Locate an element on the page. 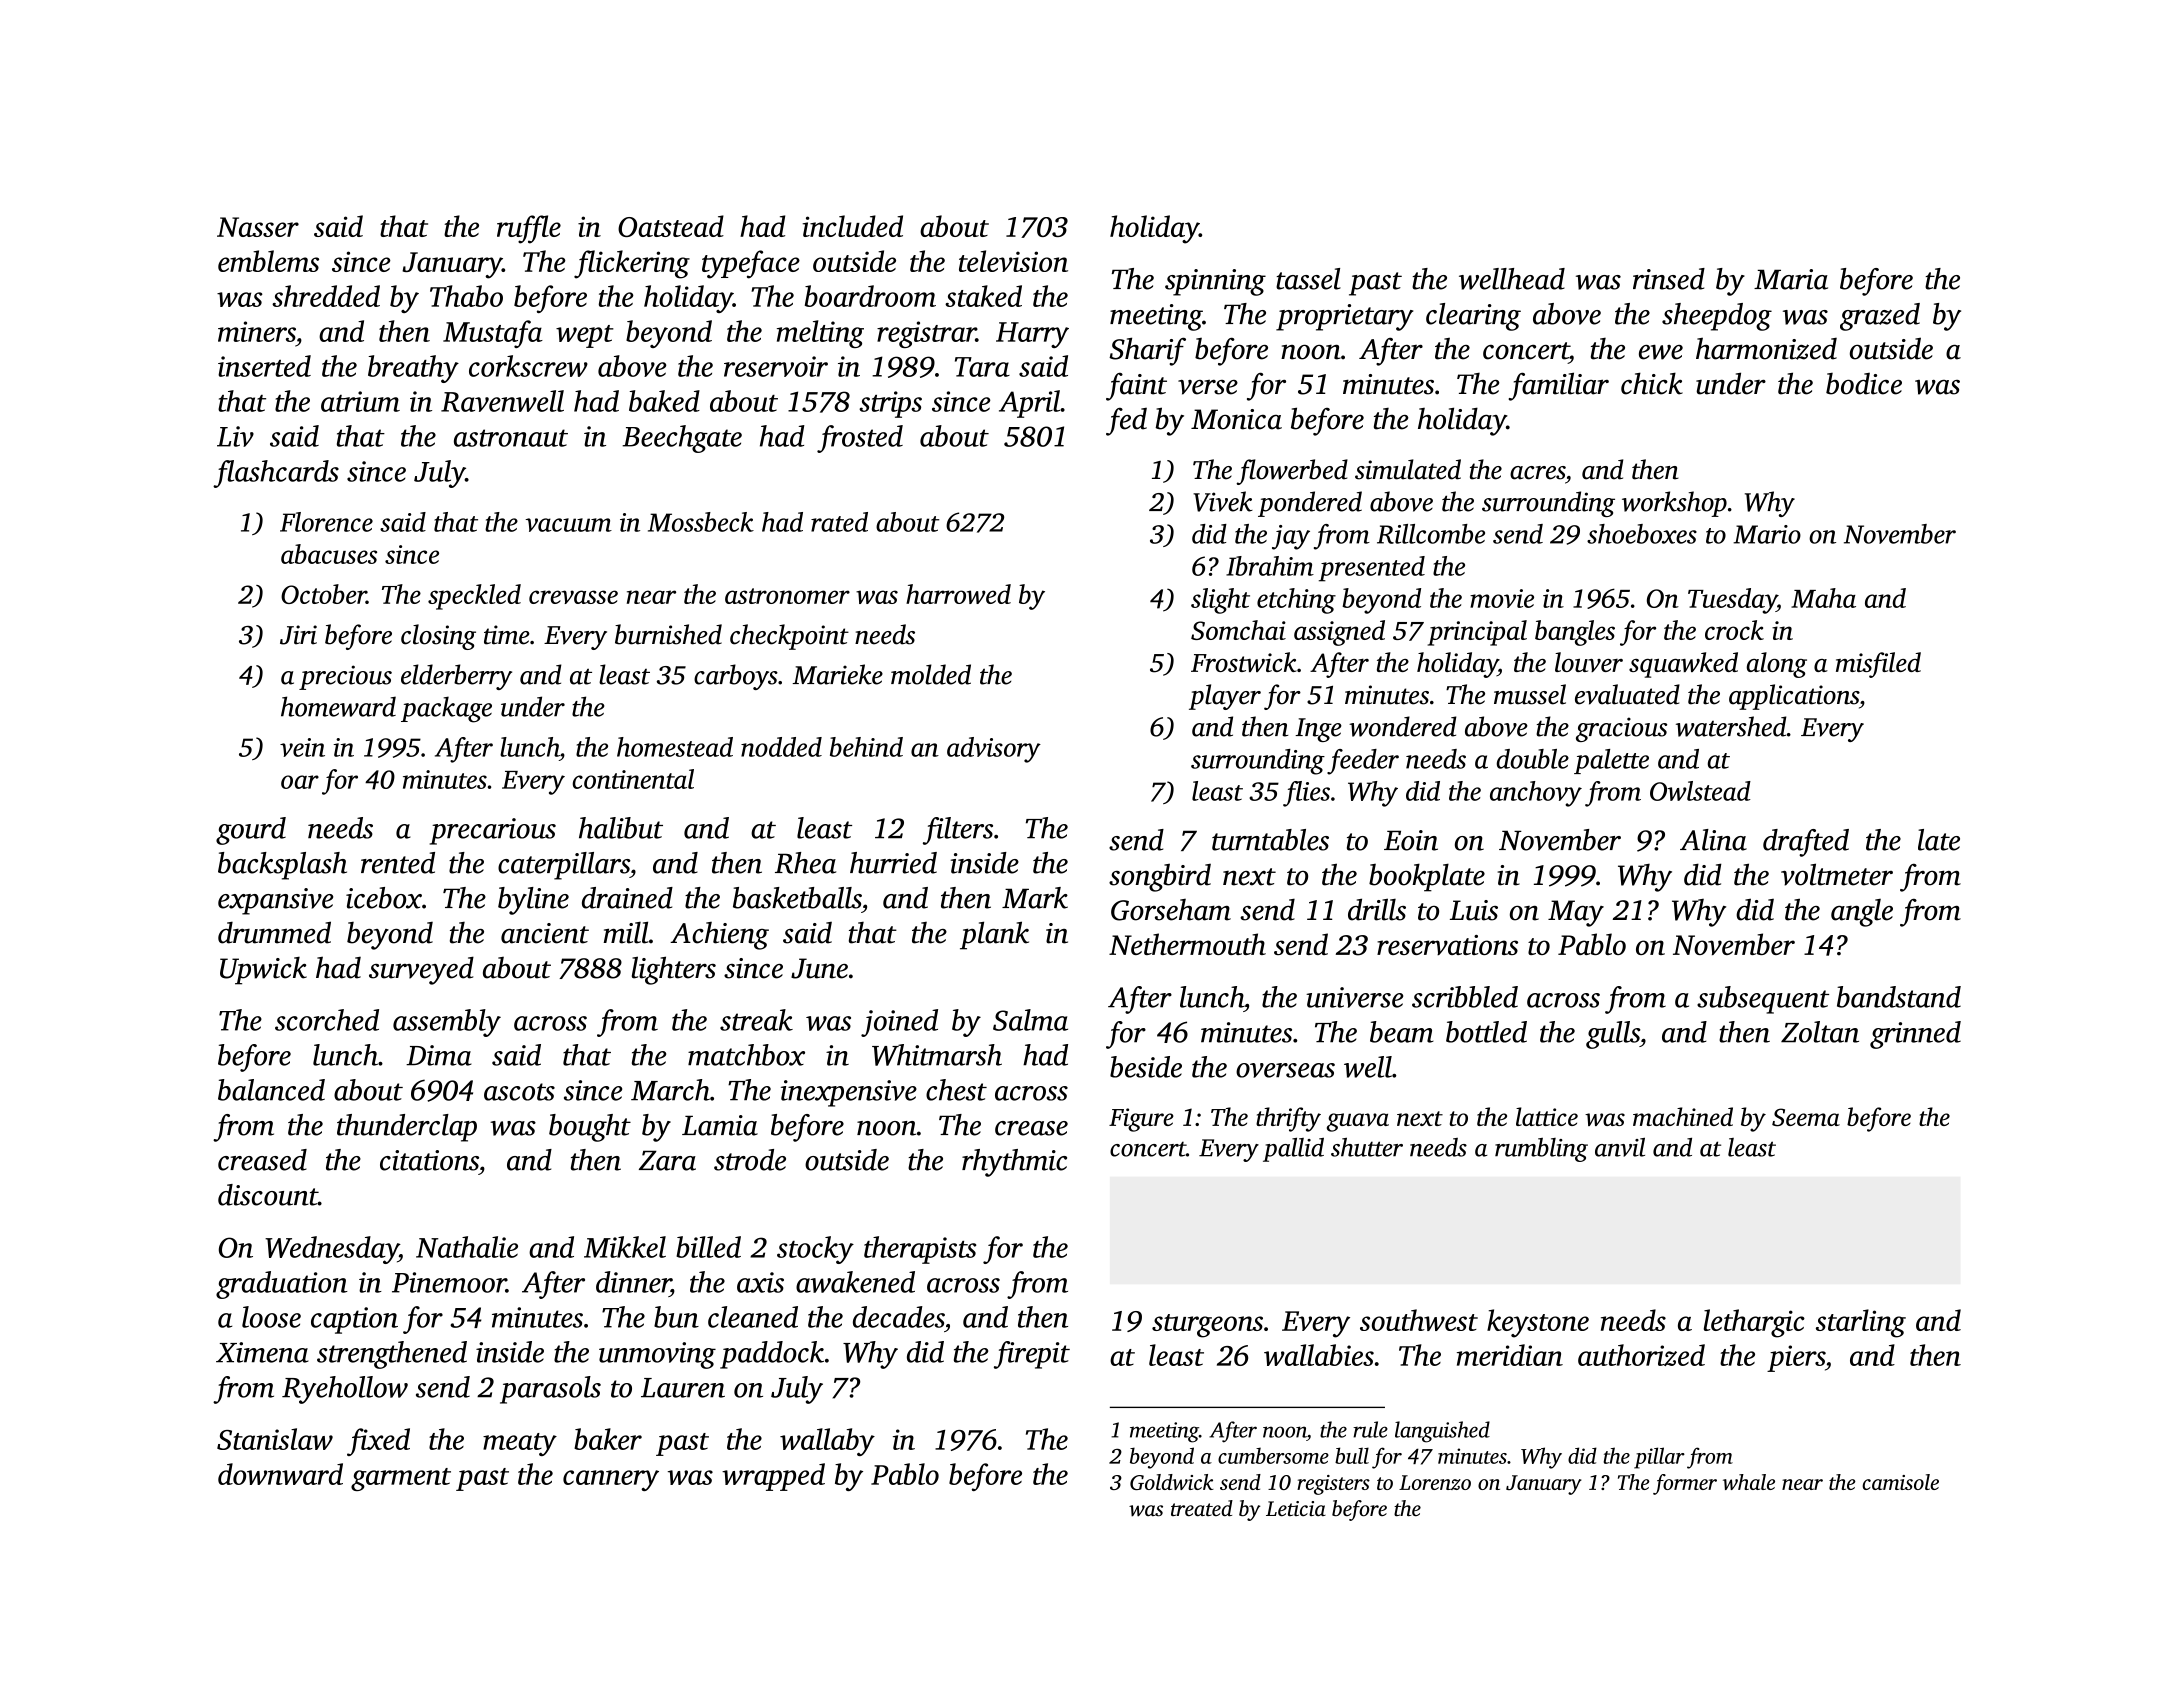 Image resolution: width=2178 pixels, height=1683 pixels. Nasser is located at coordinates (258, 227).
